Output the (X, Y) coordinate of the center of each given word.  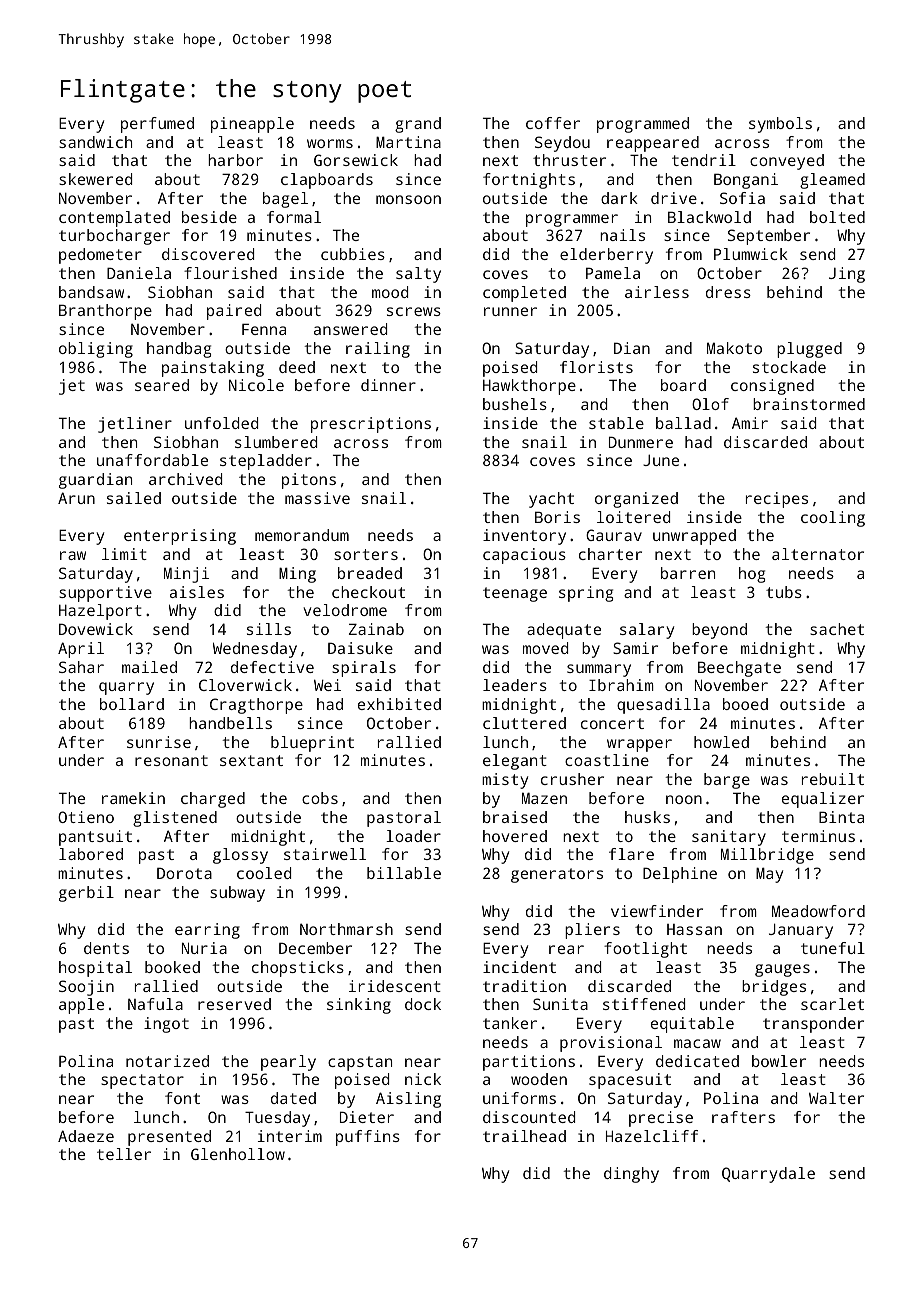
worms (330, 143)
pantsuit (95, 838)
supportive (105, 594)
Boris (557, 517)
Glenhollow (238, 1154)
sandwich (95, 142)
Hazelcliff (652, 1136)
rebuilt (833, 779)
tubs (784, 592)
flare (631, 854)
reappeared (653, 144)
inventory (524, 537)
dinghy (631, 1175)
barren (688, 573)
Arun (76, 498)
